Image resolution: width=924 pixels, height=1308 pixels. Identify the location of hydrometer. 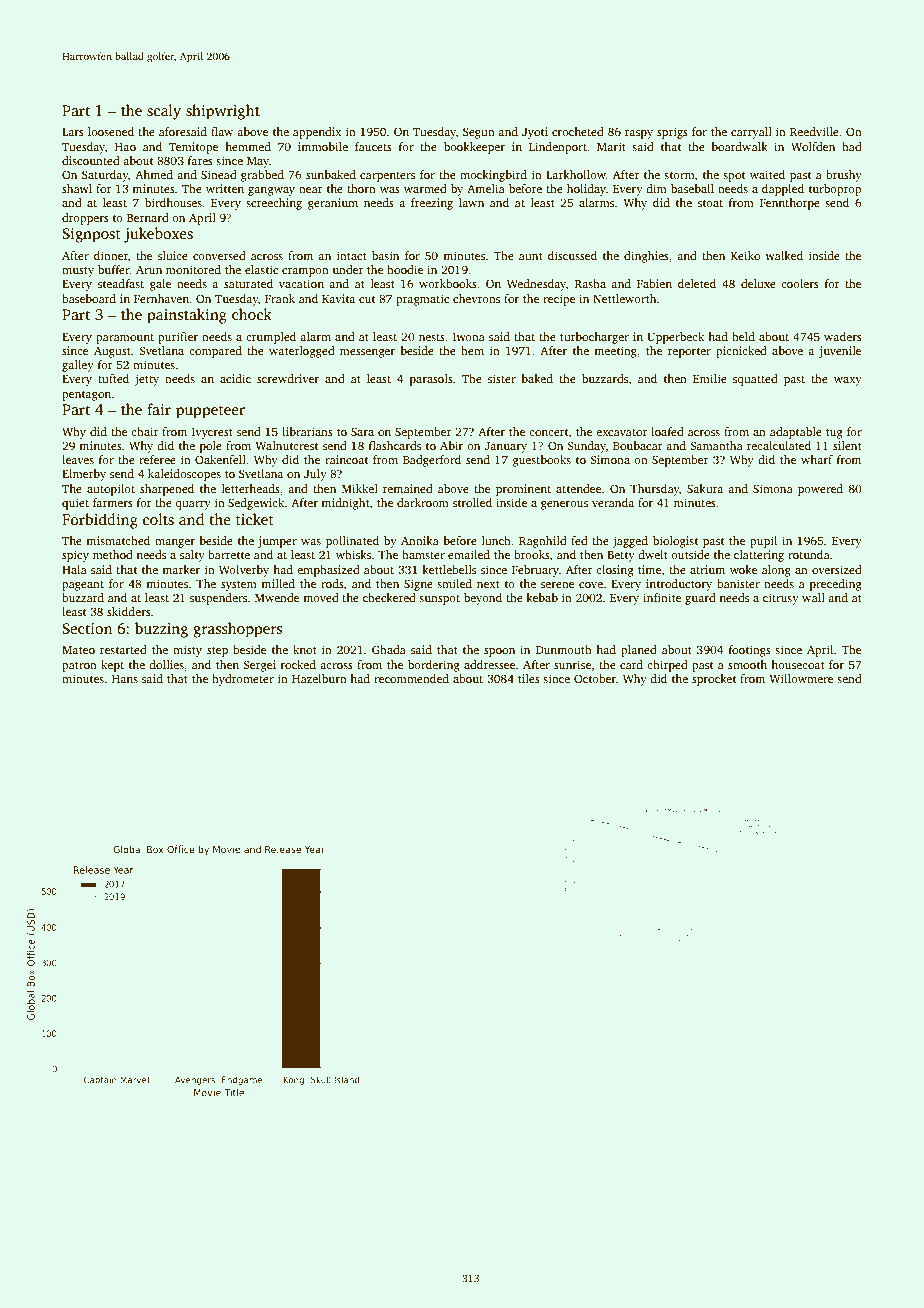
(243, 680).
